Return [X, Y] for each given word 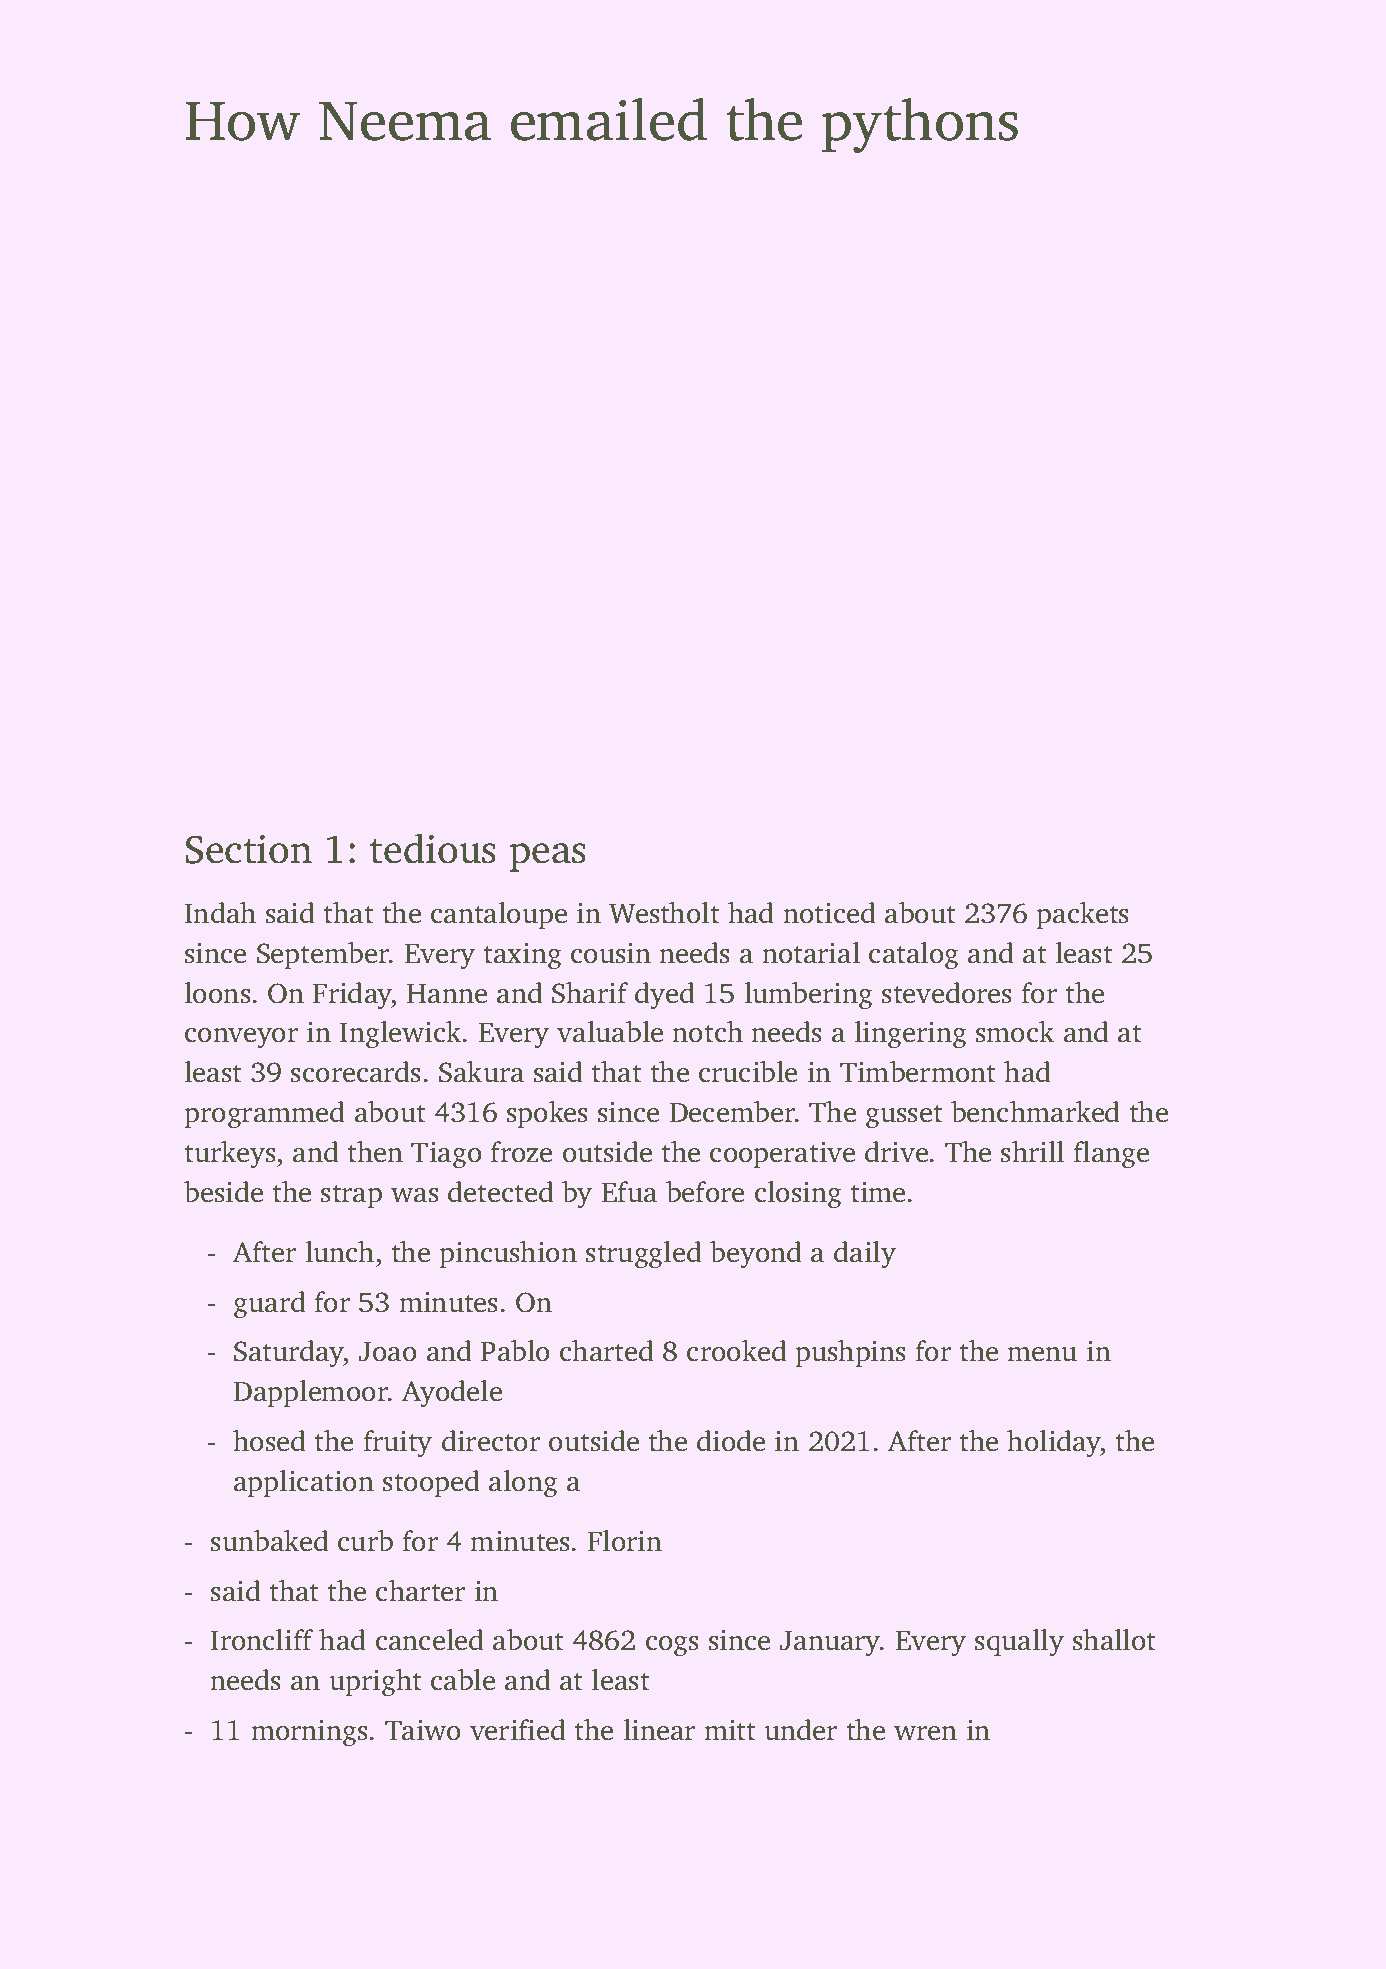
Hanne [447, 994]
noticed [829, 913]
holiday [1054, 1444]
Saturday [289, 1354]
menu [1042, 1354]
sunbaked [270, 1541]
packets [1082, 915]
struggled [644, 1255]
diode [731, 1441]
